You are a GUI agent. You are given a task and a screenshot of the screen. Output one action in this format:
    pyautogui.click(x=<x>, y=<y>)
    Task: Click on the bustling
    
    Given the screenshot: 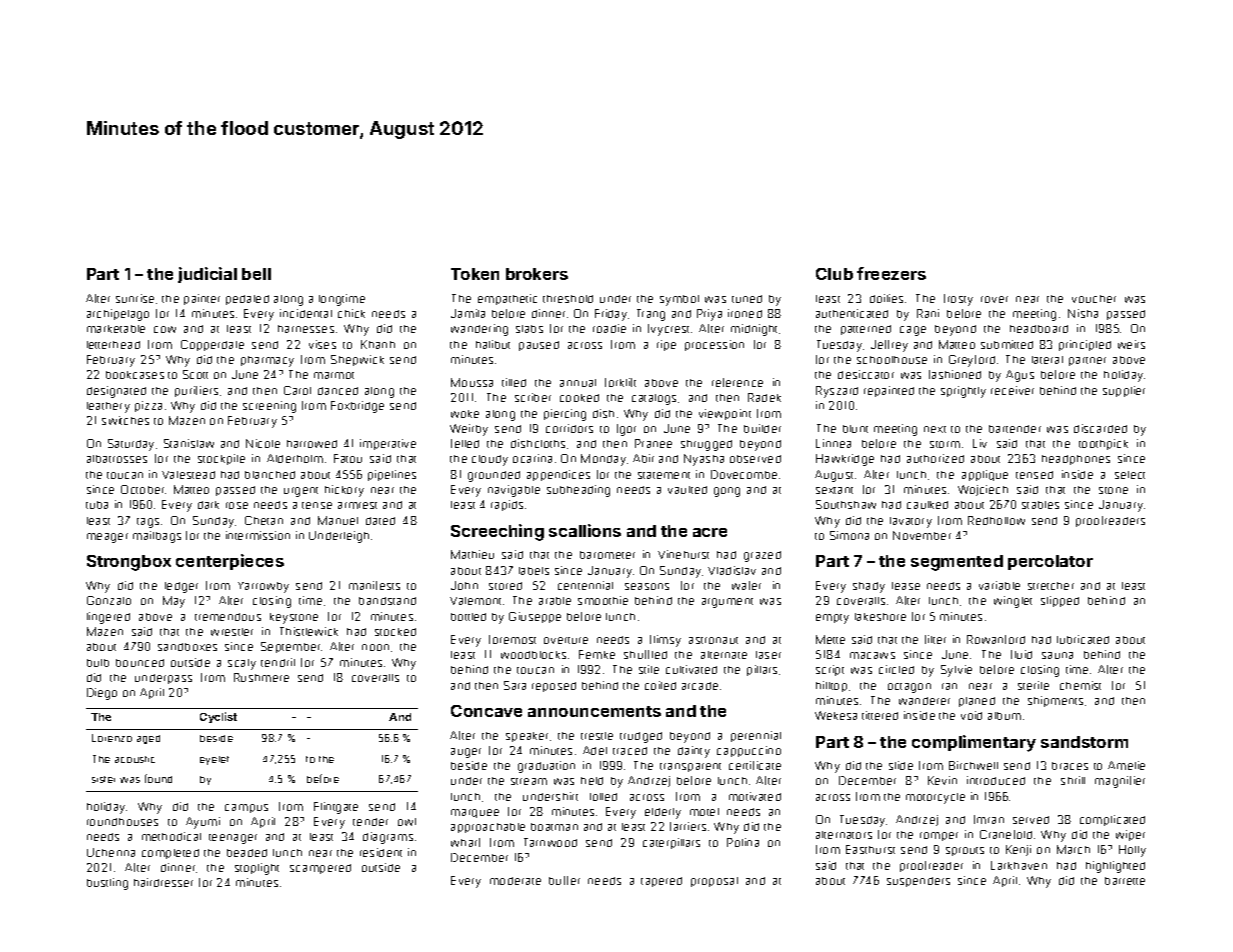 What is the action you would take?
    pyautogui.click(x=107, y=884)
